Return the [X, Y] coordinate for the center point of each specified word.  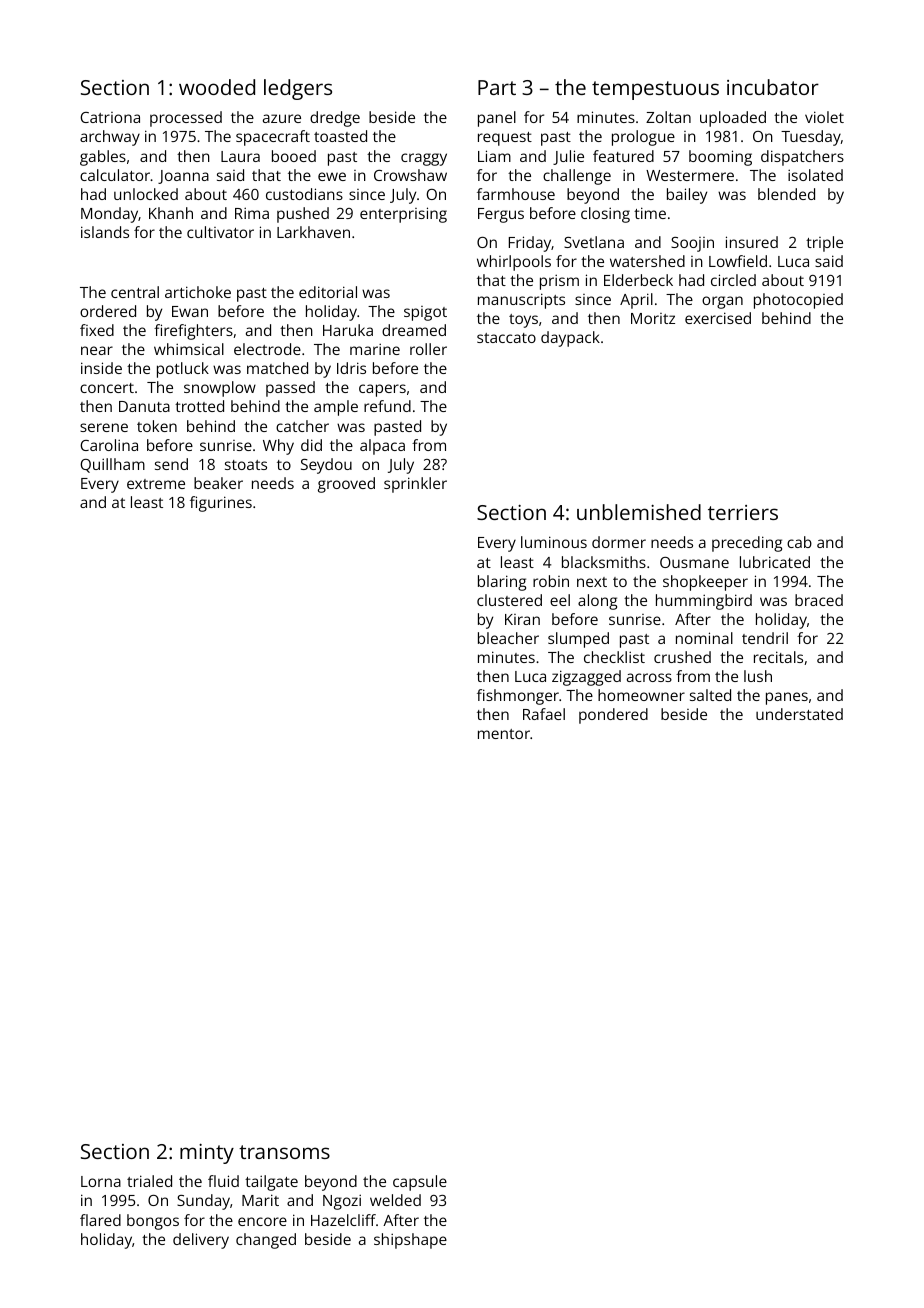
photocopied [798, 301]
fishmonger [518, 697]
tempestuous [655, 90]
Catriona [110, 117]
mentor [504, 734]
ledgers [298, 89]
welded [395, 1200]
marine [375, 349]
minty [207, 1154]
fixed [97, 330]
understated [799, 714]
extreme [156, 484]
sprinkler [415, 485]
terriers [743, 512]
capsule [420, 1183]
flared [100, 1220]
